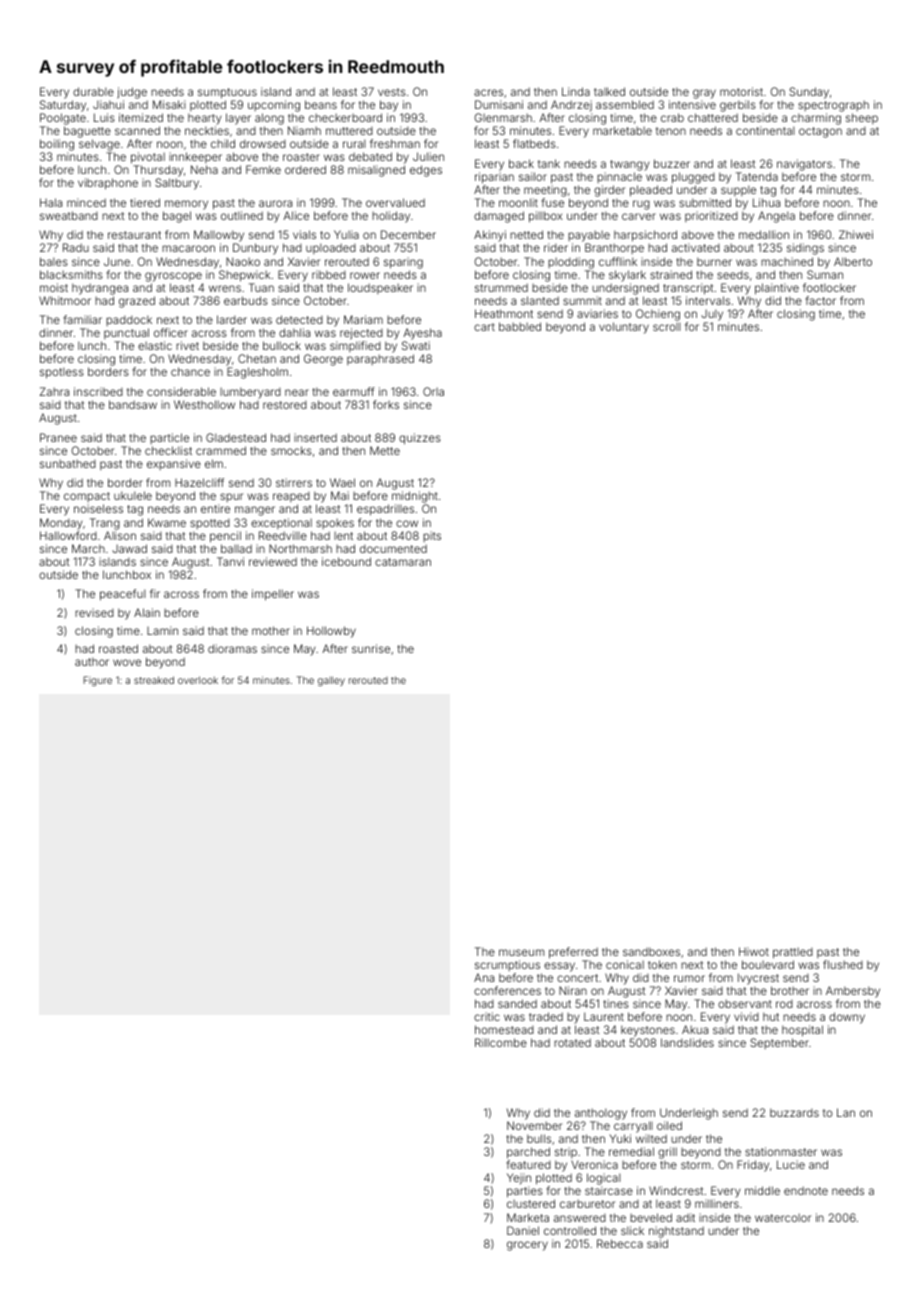 This screenshot has width=924, height=1308. I want to click on icebound, so click(346, 561).
